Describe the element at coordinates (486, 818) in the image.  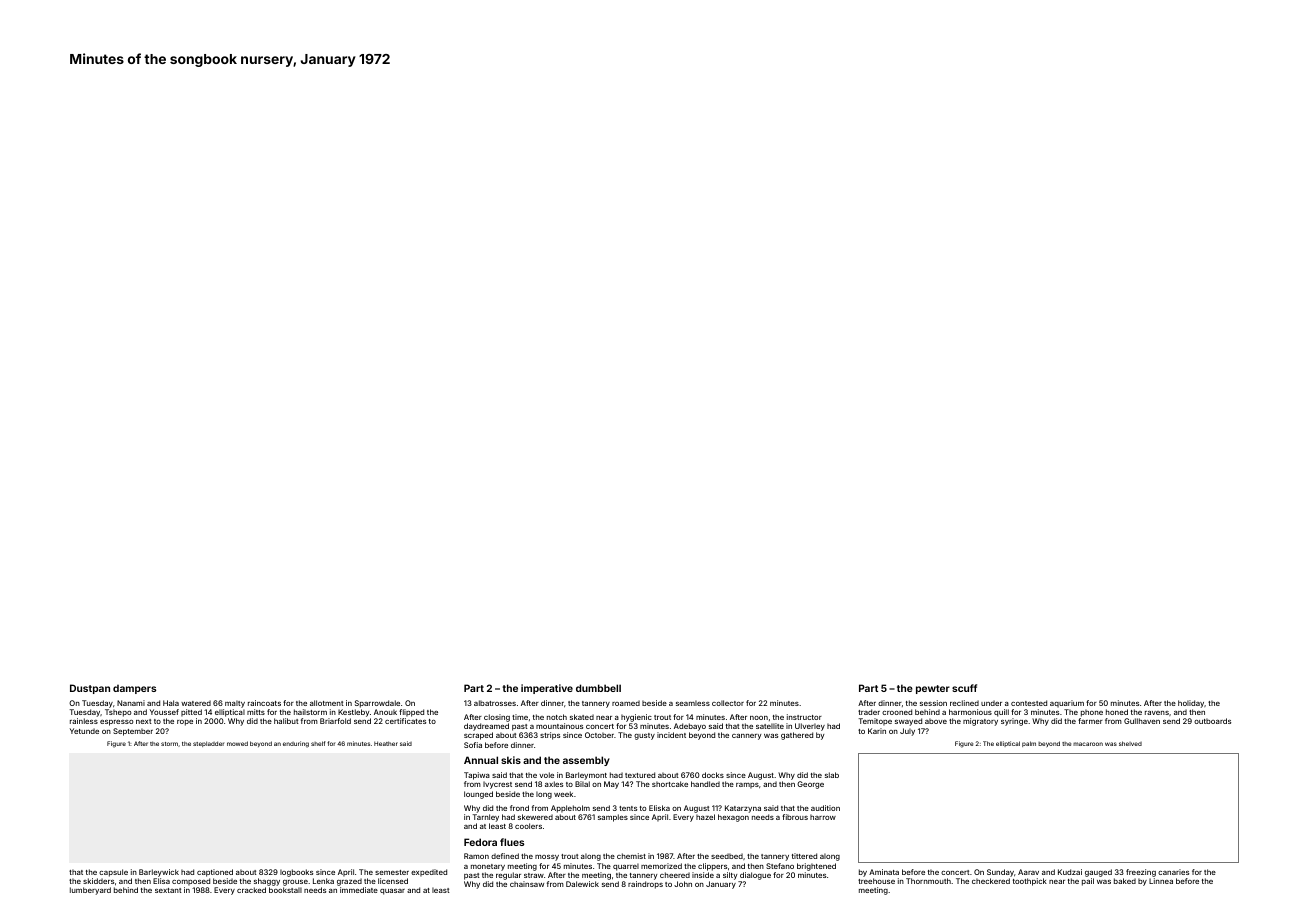
I see `Tarnley` at that location.
